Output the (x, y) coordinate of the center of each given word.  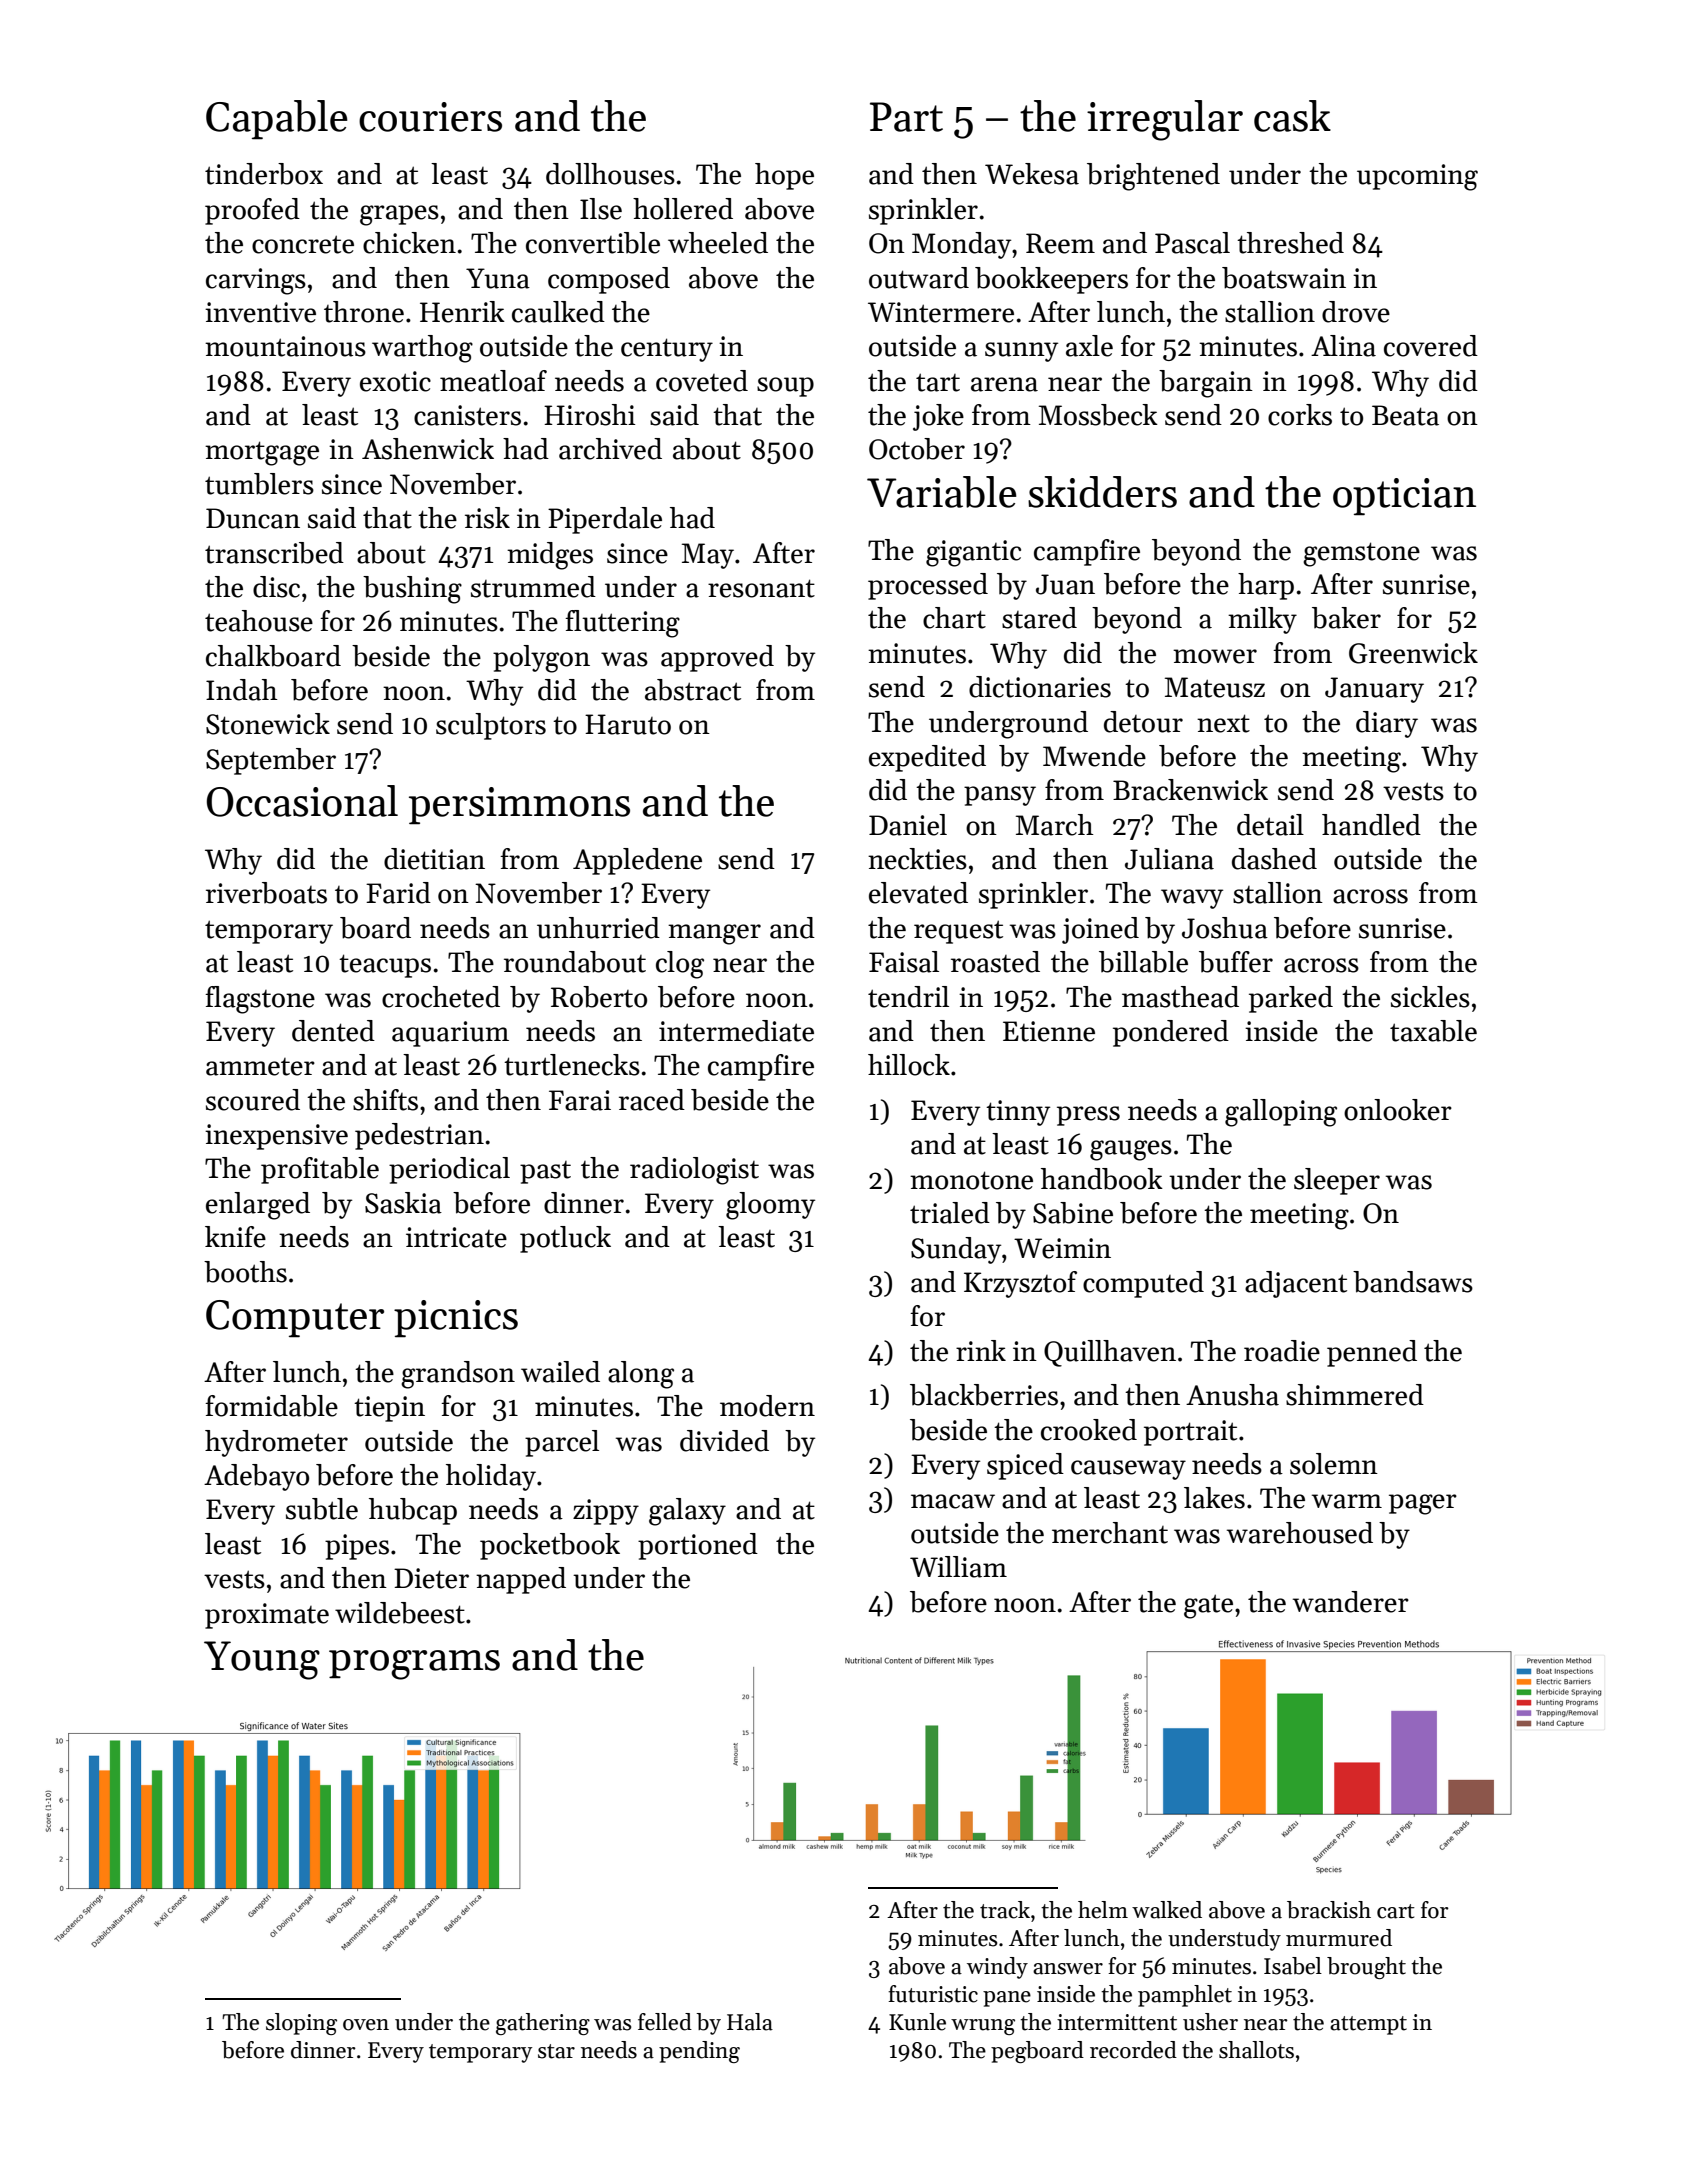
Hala (750, 2022)
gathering (543, 2024)
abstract (693, 690)
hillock (909, 1065)
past (545, 1172)
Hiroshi (589, 415)
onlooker (1398, 1110)
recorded (1133, 2050)
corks (1300, 415)
